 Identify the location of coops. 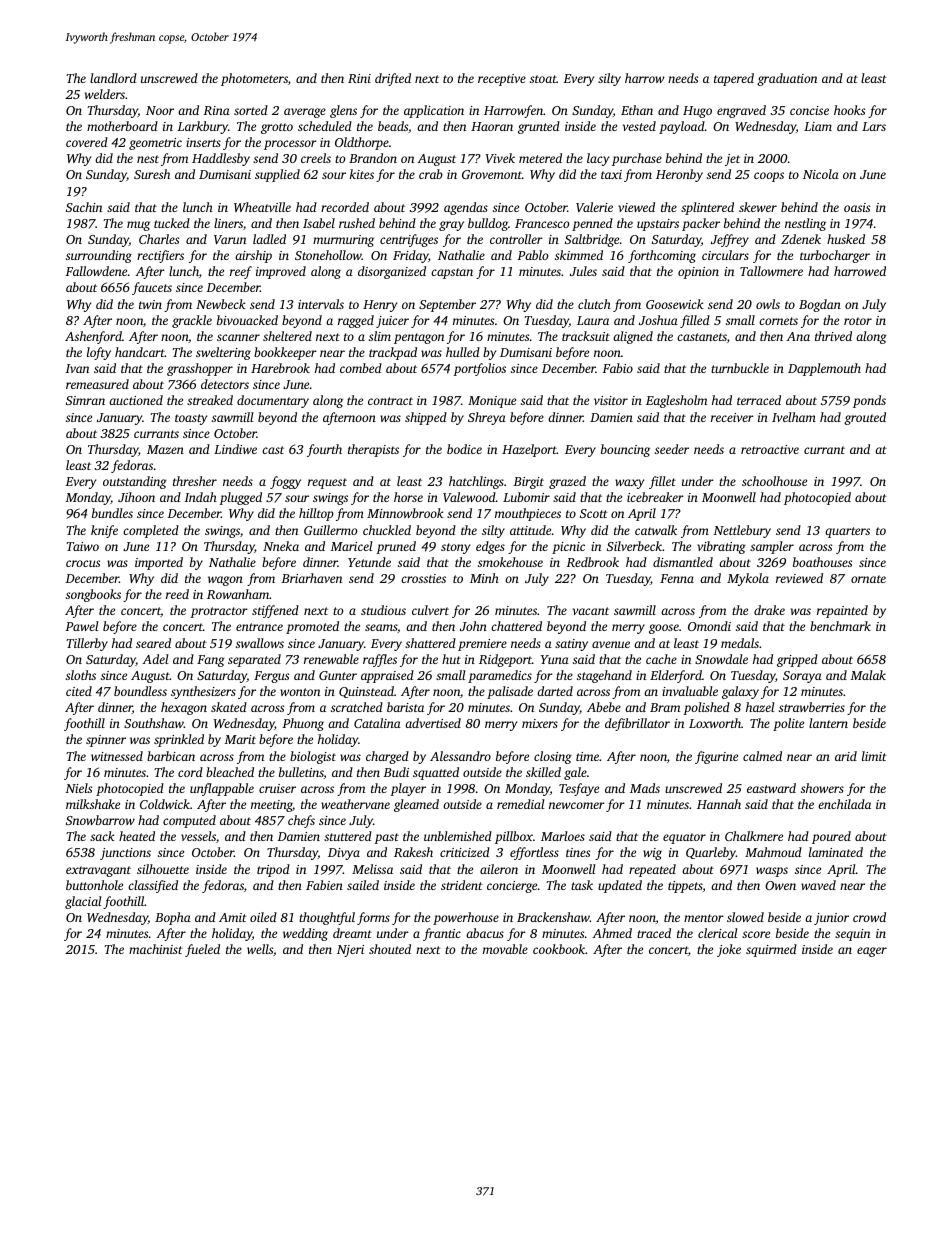
(769, 177).
